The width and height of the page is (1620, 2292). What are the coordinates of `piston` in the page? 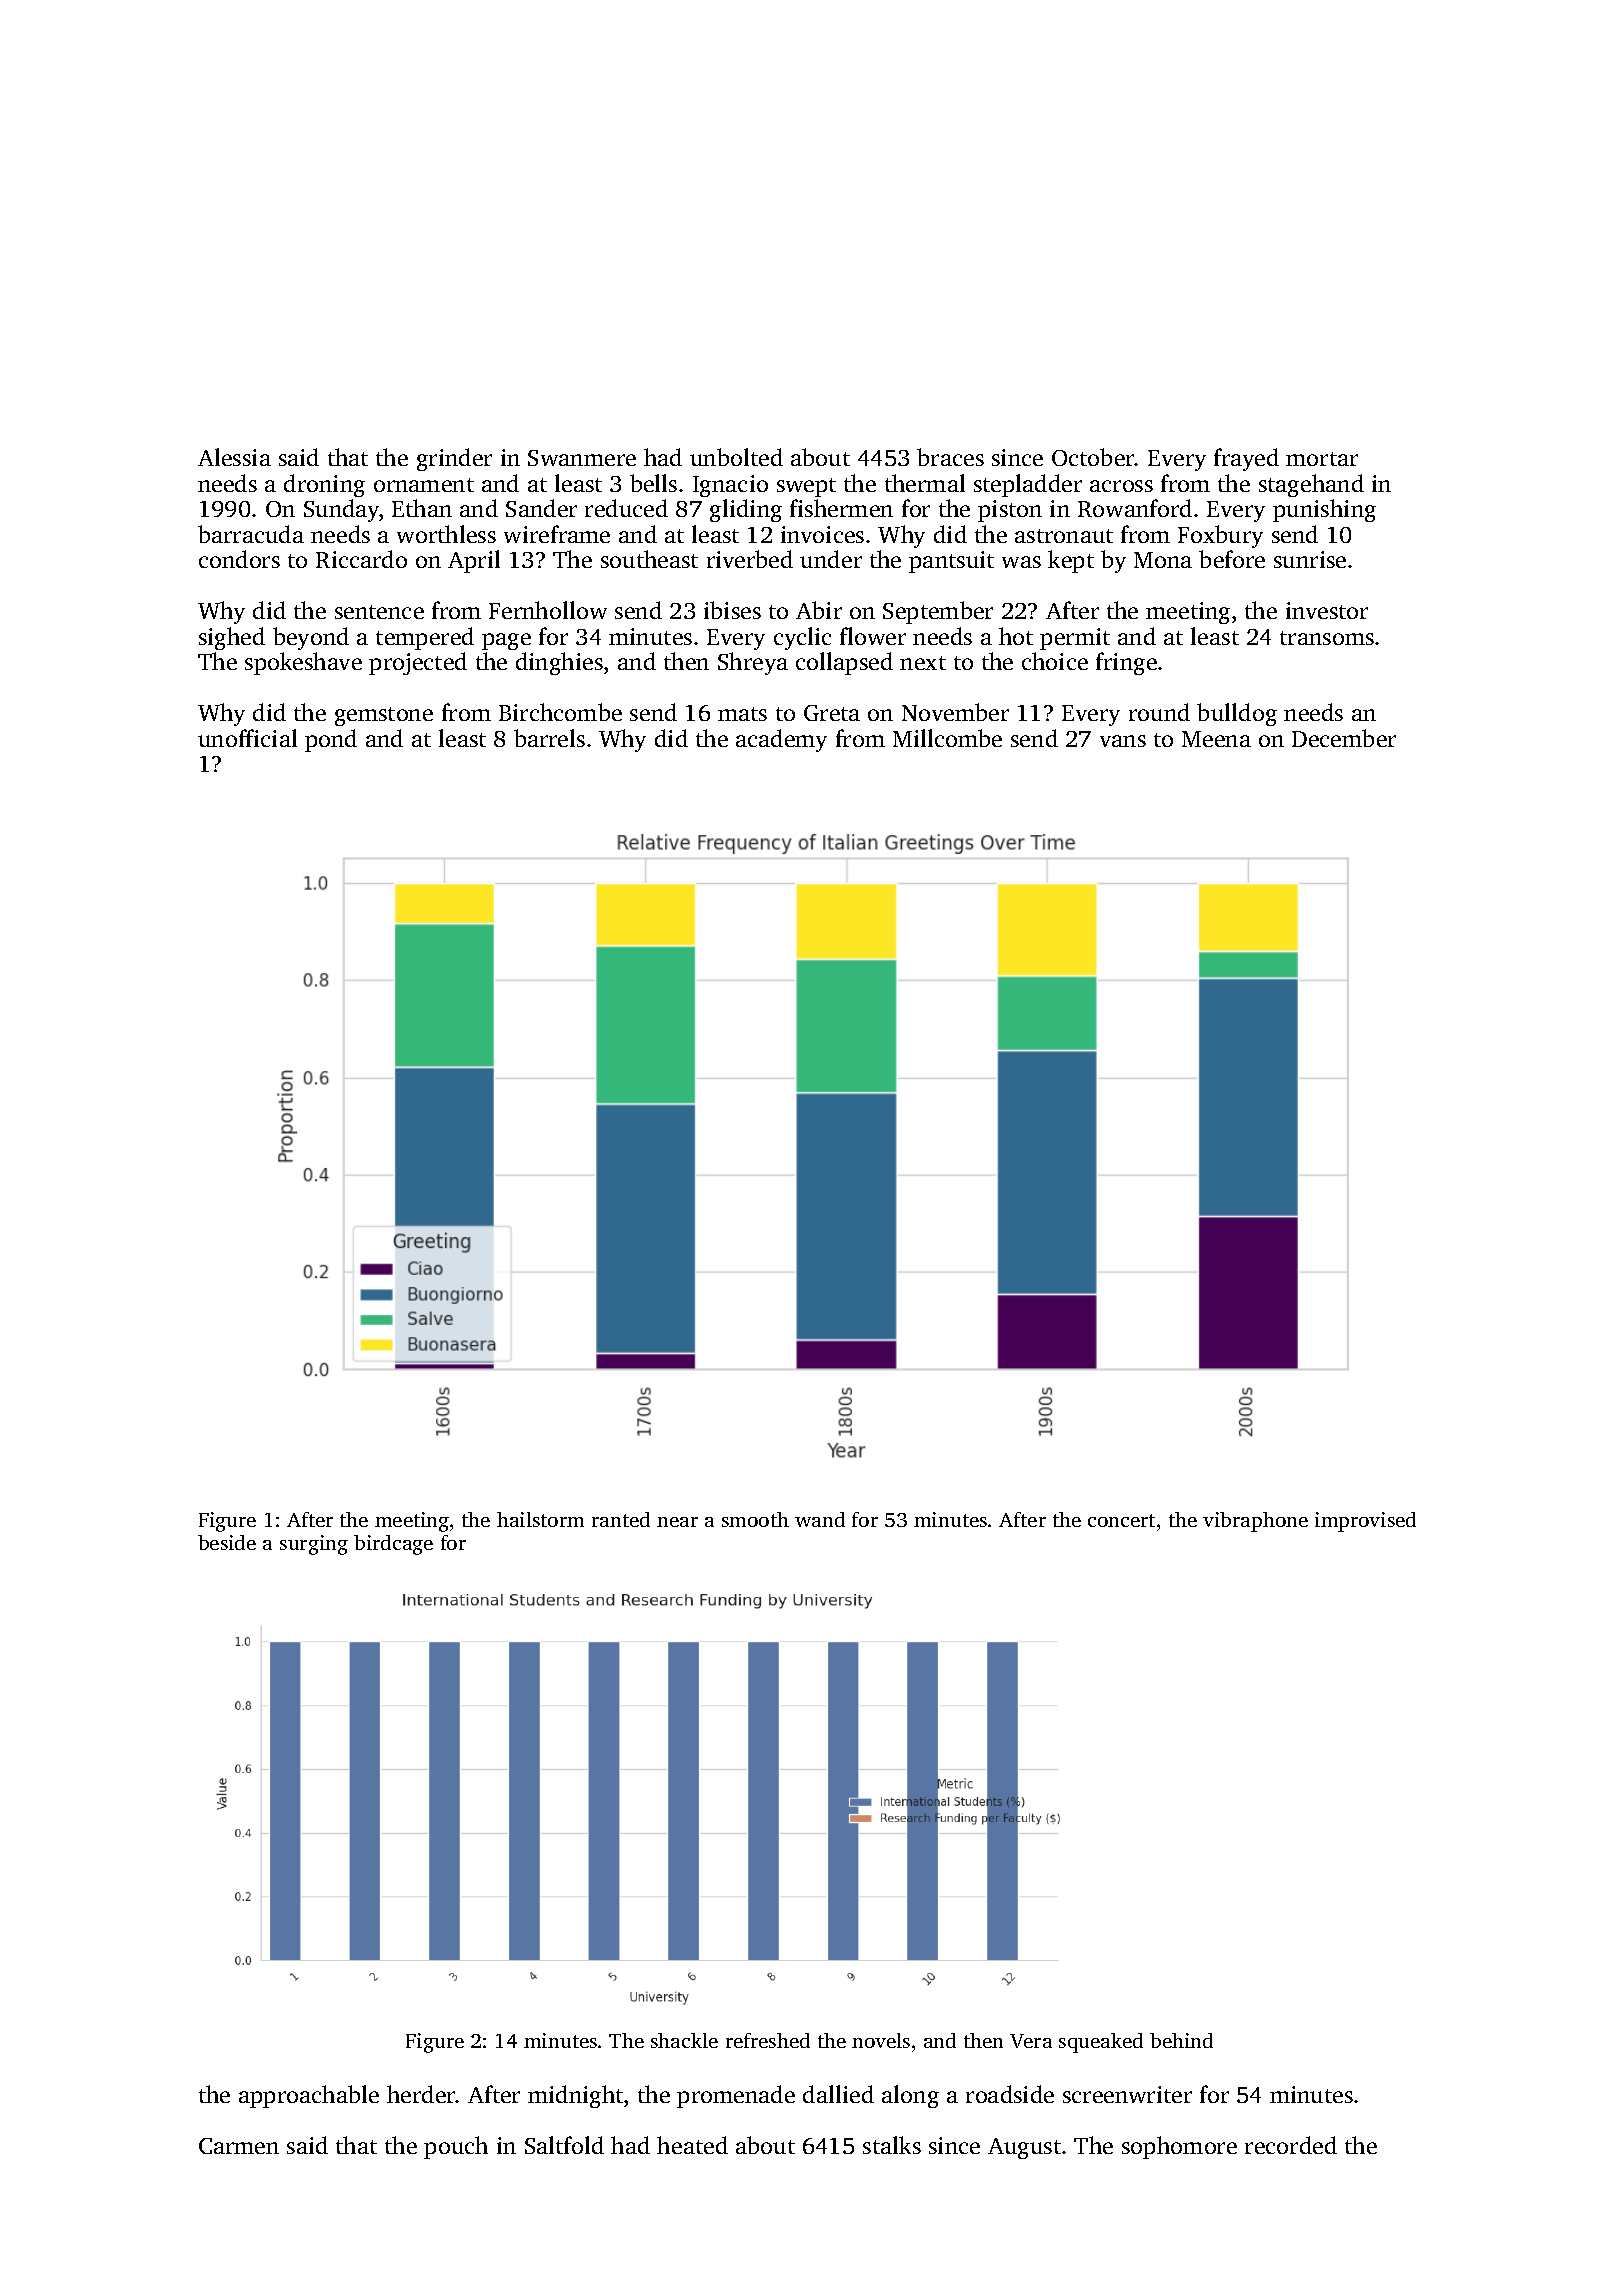 It's located at (1010, 511).
